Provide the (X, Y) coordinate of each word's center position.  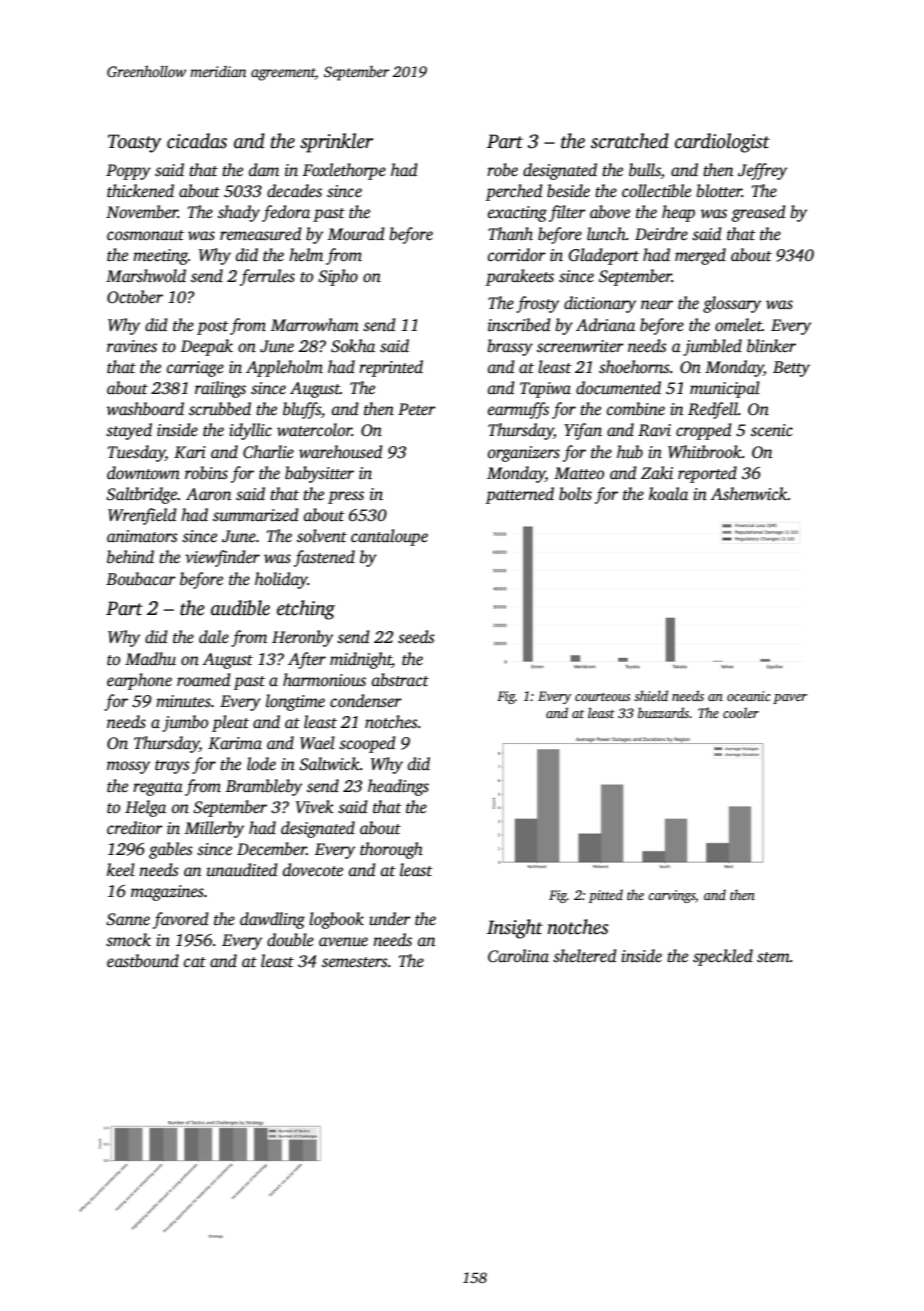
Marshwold (146, 276)
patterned (520, 495)
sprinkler (336, 143)
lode (261, 764)
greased (758, 213)
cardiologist (722, 143)
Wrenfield (142, 516)
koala (668, 494)
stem (773, 957)
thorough (391, 850)
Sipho (338, 277)
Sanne (128, 919)
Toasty (134, 143)
